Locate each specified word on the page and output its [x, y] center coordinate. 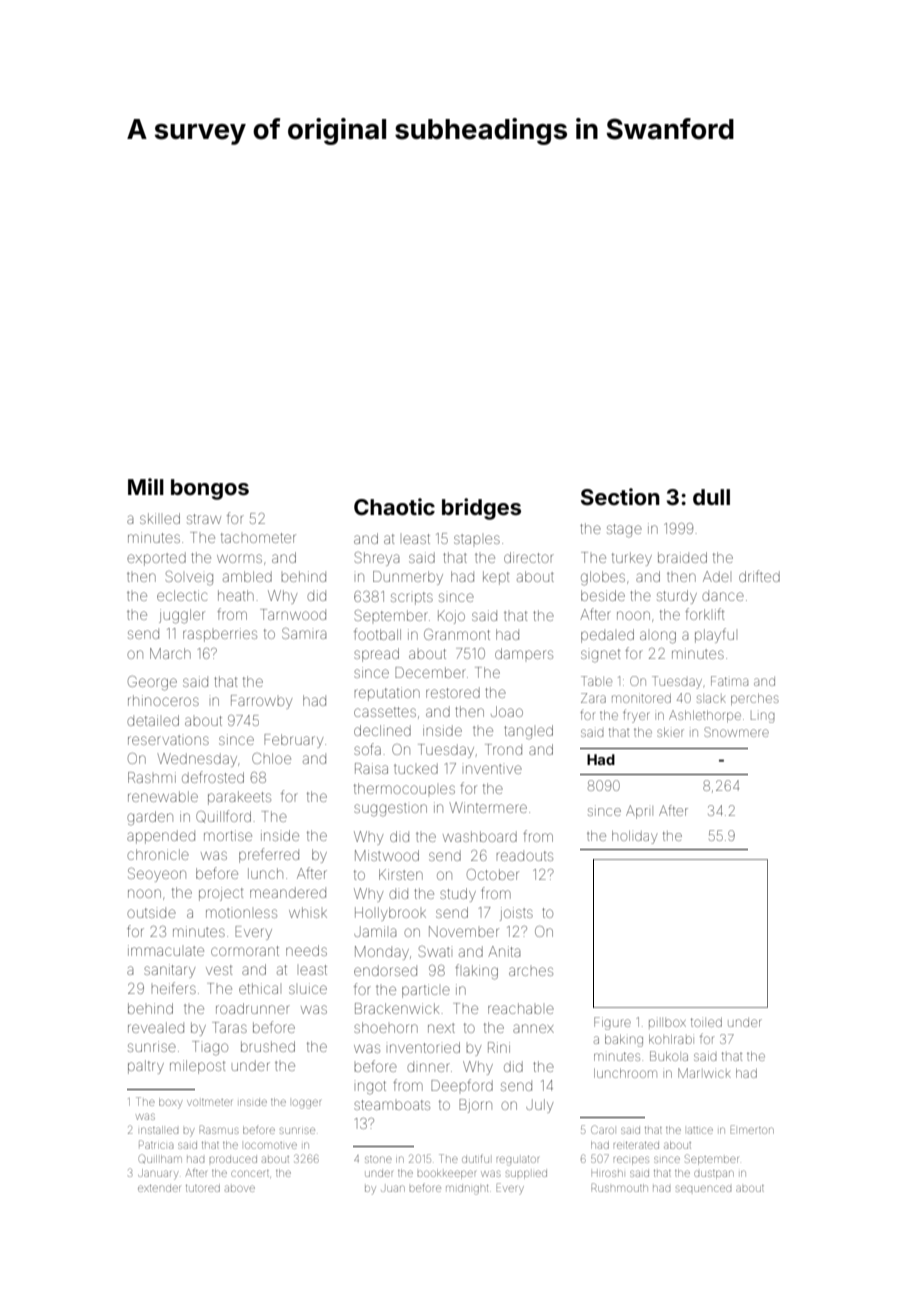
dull [711, 497]
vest [219, 970]
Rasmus [218, 1129]
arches [531, 971]
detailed [153, 720]
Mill [146, 486]
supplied [526, 1174]
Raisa [371, 768]
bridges [481, 509]
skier [670, 732]
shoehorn [386, 1027]
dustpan [714, 1174]
